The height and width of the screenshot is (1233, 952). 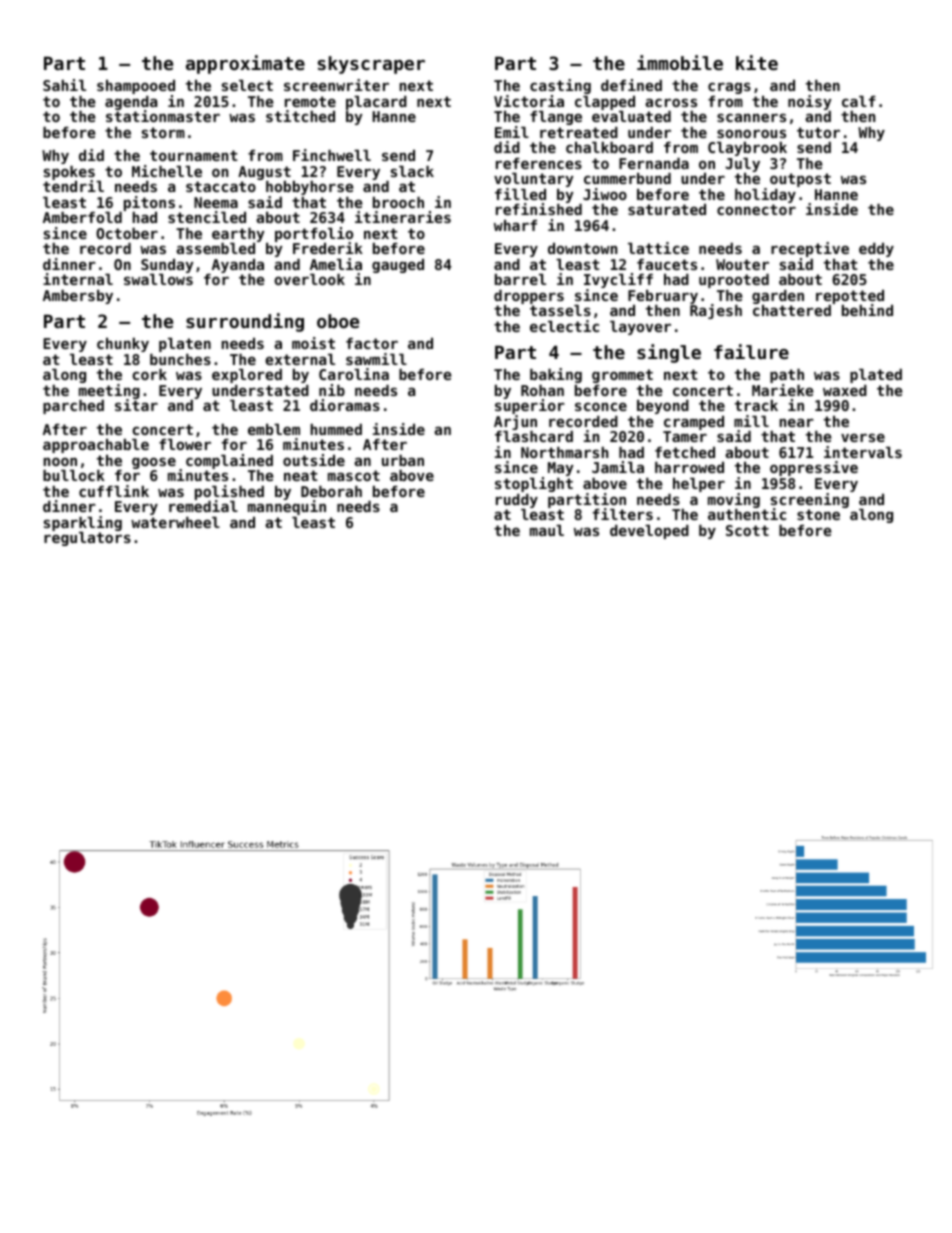 I want to click on flashcard, so click(x=534, y=436).
